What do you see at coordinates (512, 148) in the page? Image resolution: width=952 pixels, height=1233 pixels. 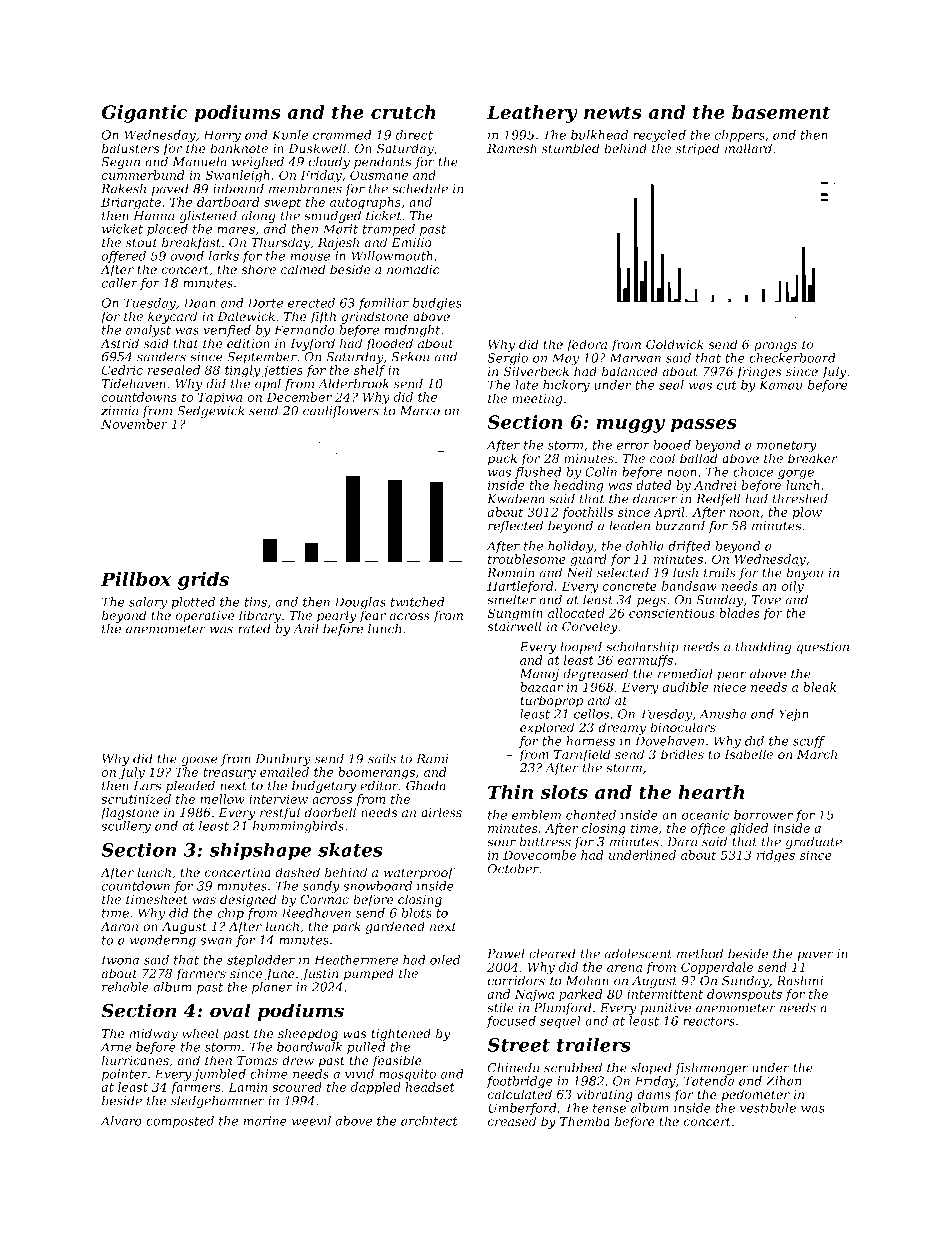 I see `Ramesh` at bounding box center [512, 148].
